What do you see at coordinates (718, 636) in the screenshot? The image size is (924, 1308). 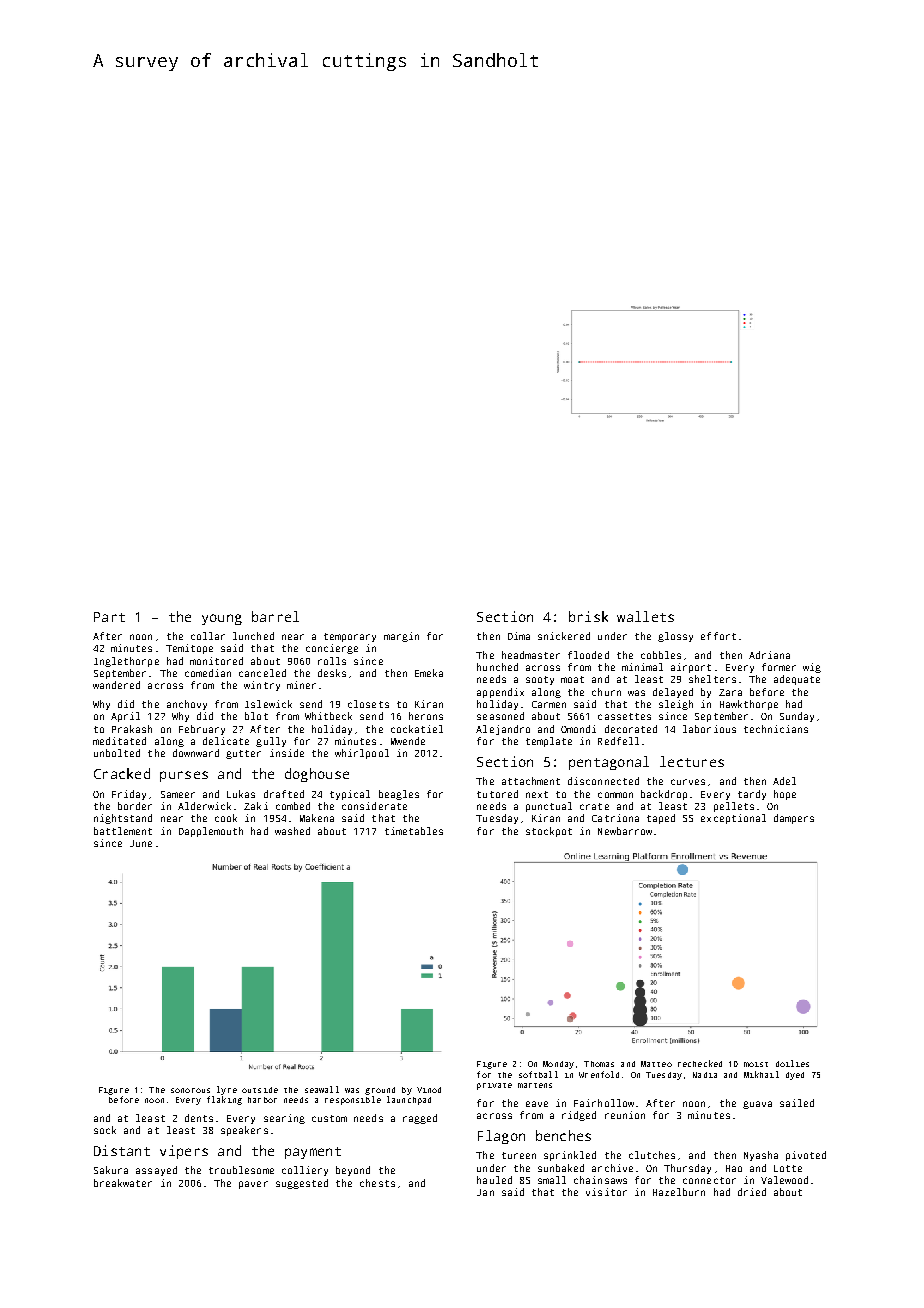 I see `effort` at bounding box center [718, 636].
